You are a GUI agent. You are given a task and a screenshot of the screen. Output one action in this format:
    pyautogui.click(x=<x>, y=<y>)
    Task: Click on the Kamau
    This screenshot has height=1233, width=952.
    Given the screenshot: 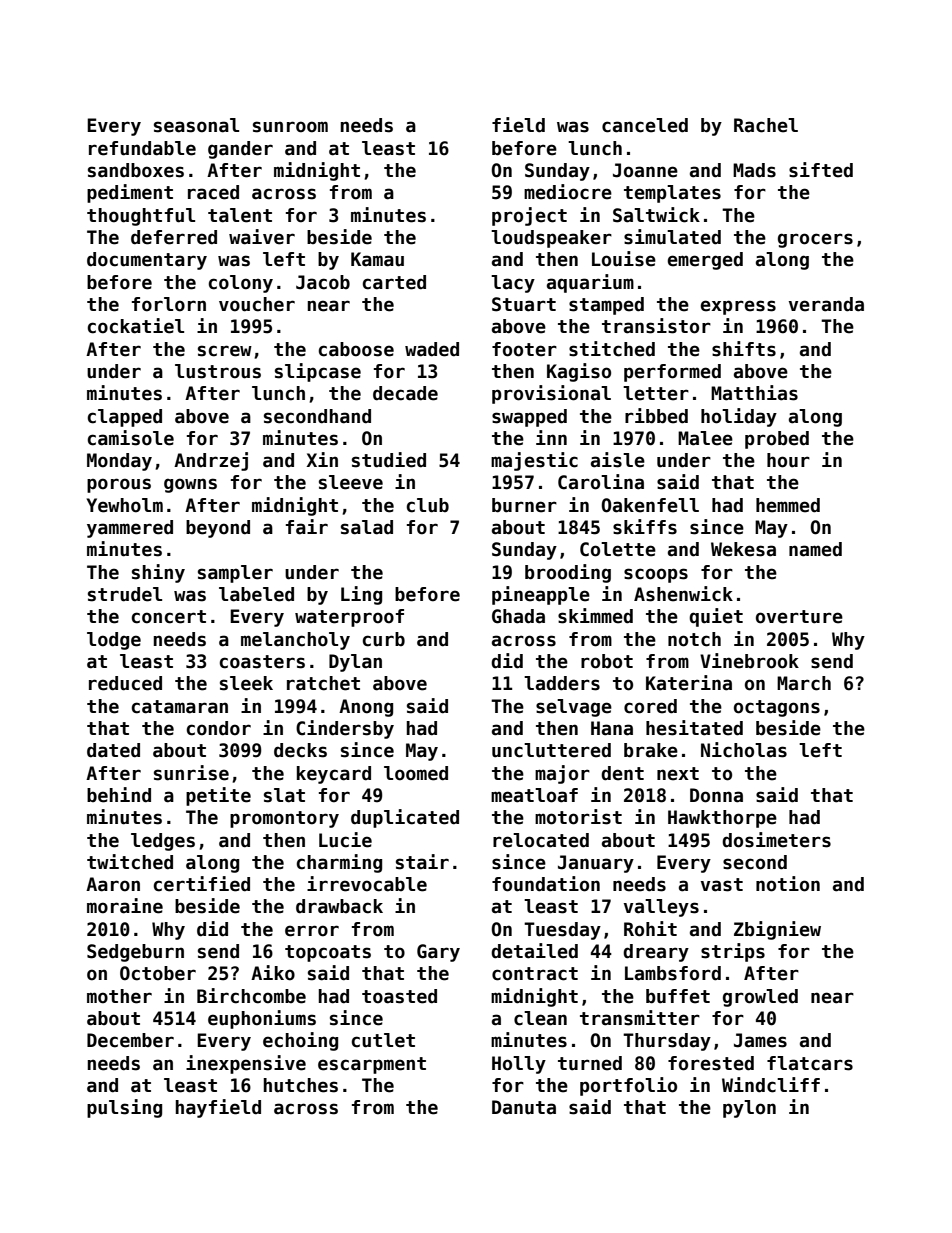 What is the action you would take?
    pyautogui.click(x=377, y=259)
